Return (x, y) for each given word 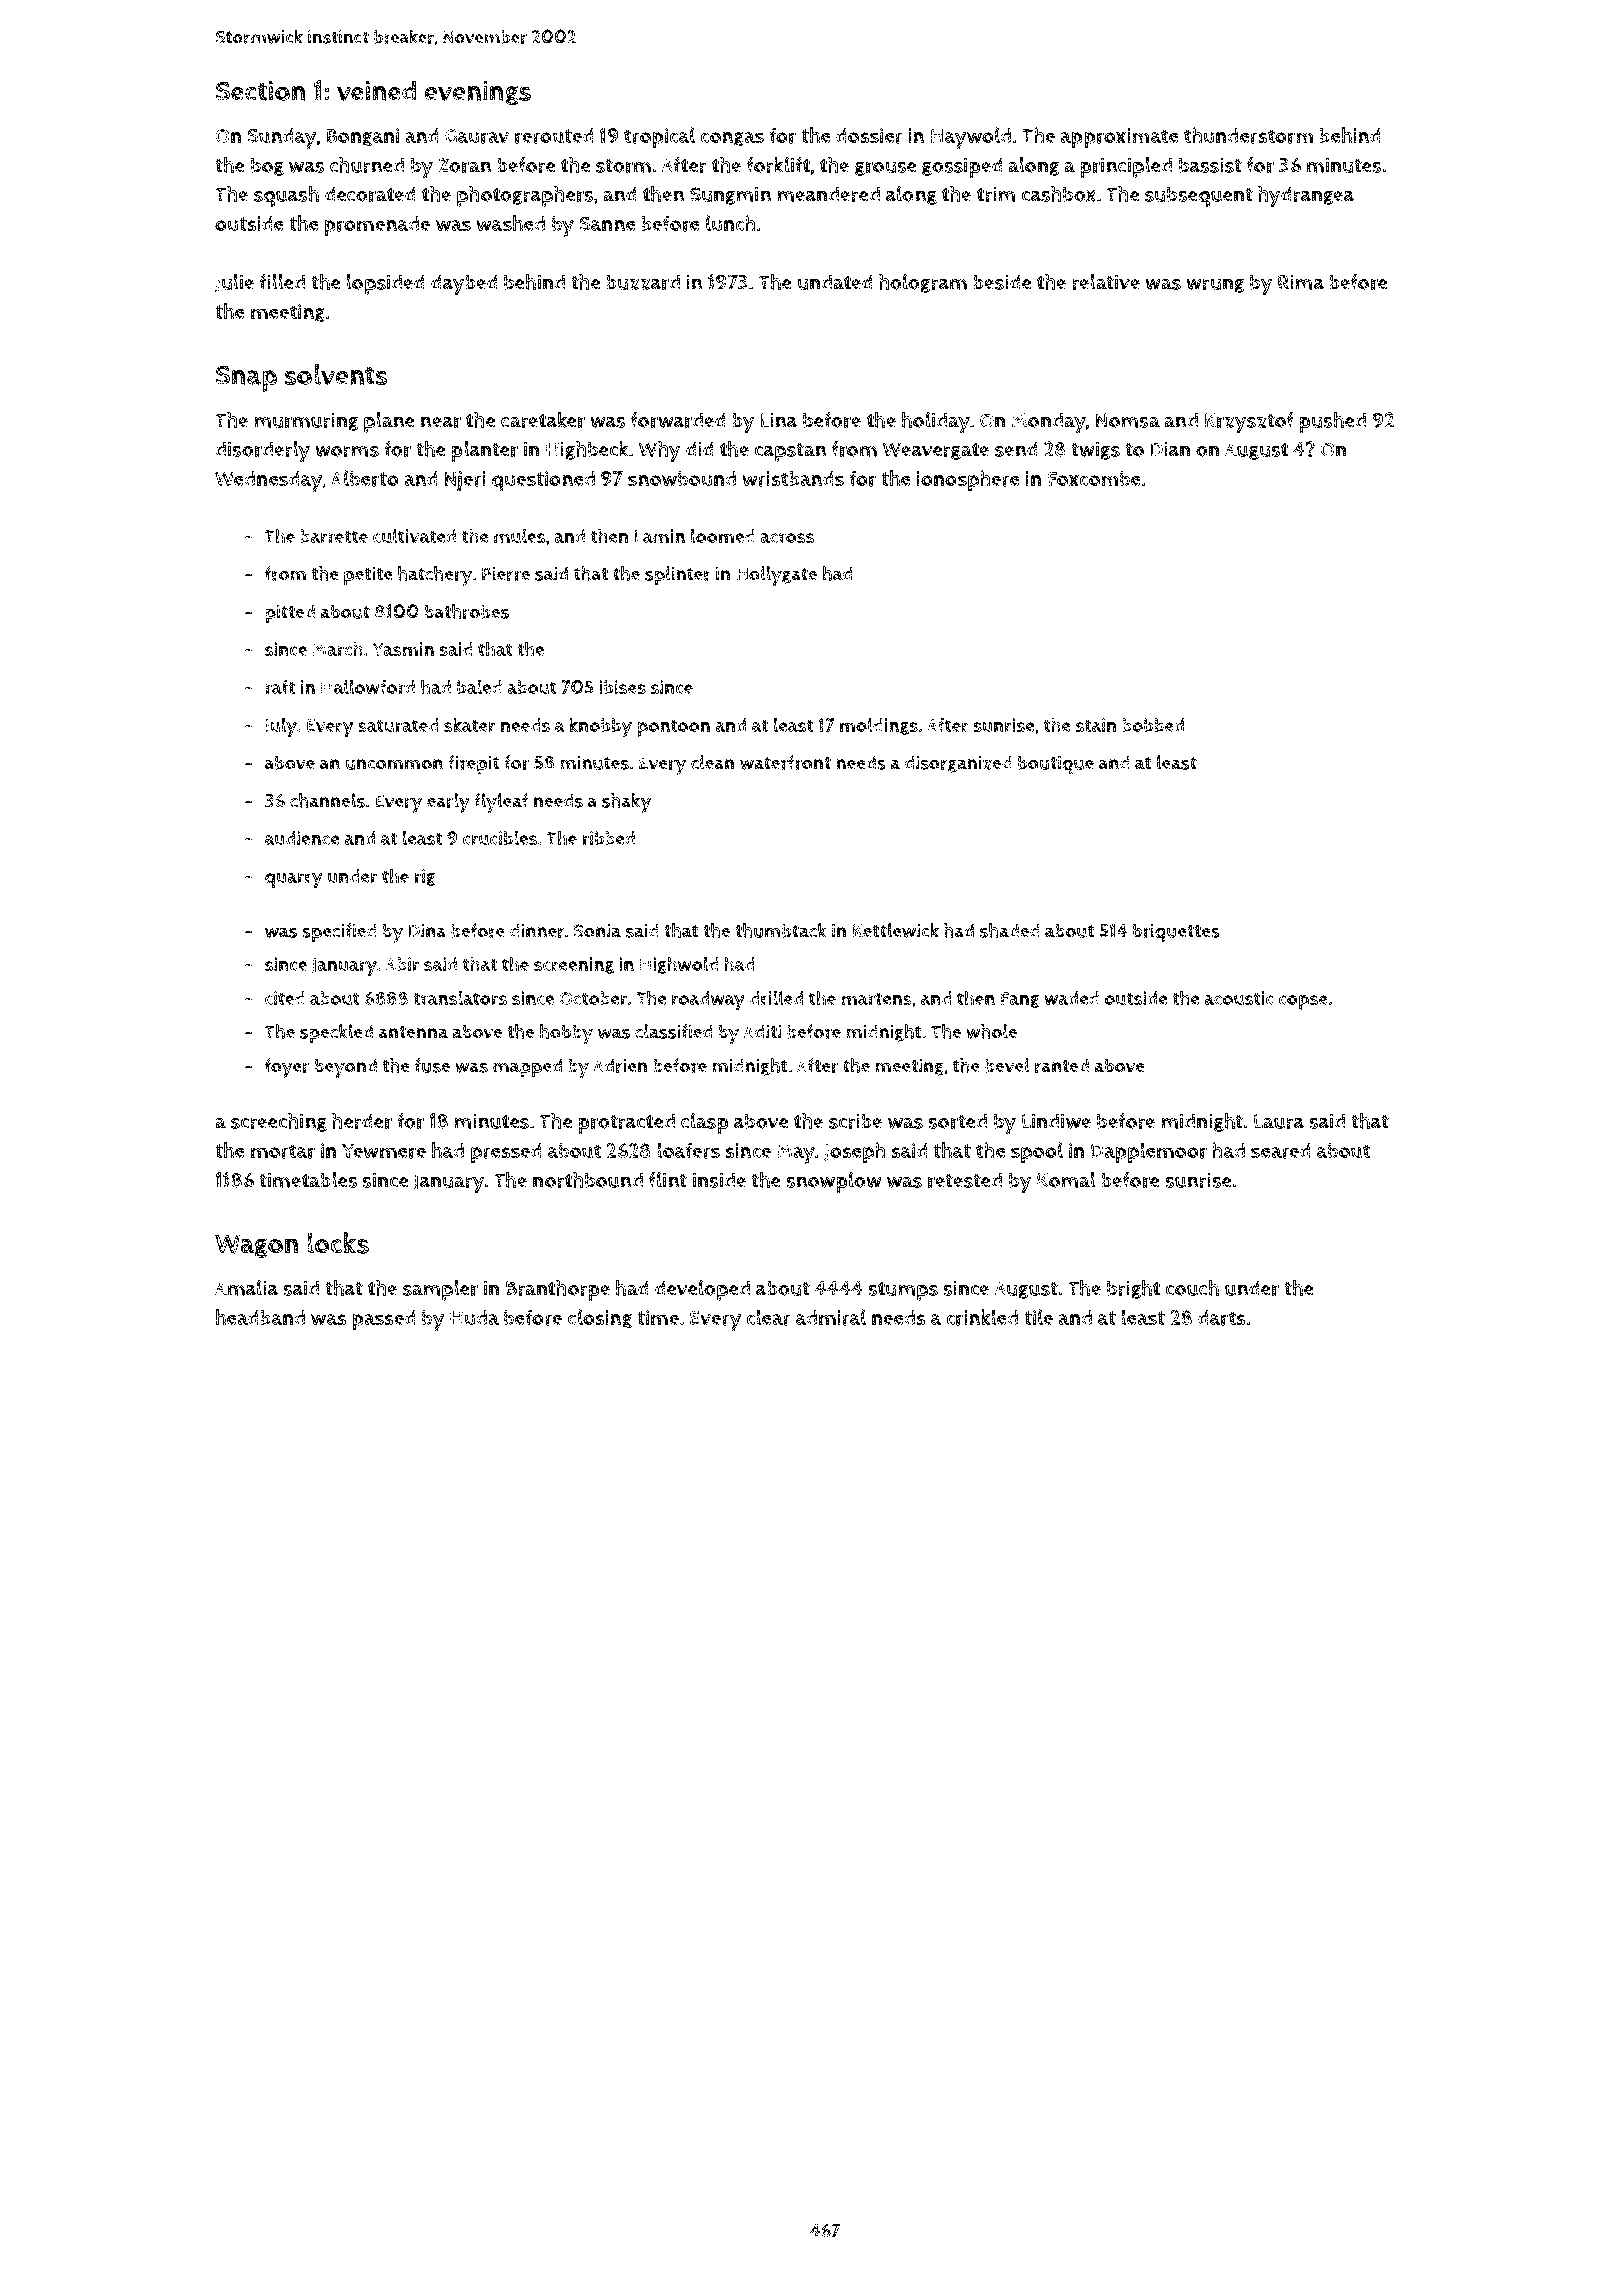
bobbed (1153, 725)
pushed (1332, 422)
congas (732, 139)
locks (338, 1243)
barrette (334, 536)
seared (1281, 1151)
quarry (294, 880)
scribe (855, 1121)
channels (327, 800)
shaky (626, 803)
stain (1096, 725)
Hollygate (776, 576)
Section (261, 91)
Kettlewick (895, 930)
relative (1106, 282)
